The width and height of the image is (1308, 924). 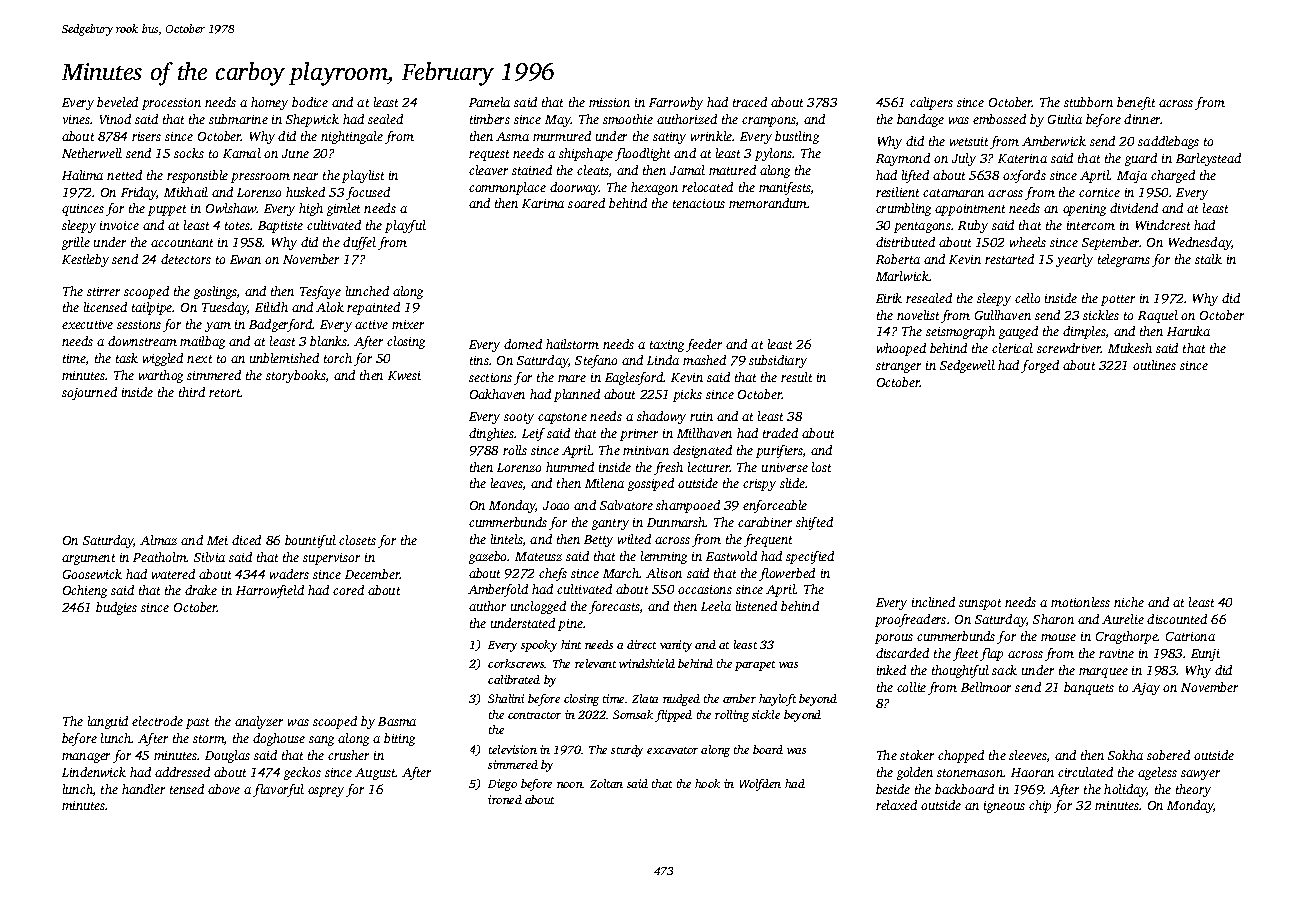 What do you see at coordinates (896, 805) in the image?
I see `relaxed` at bounding box center [896, 805].
